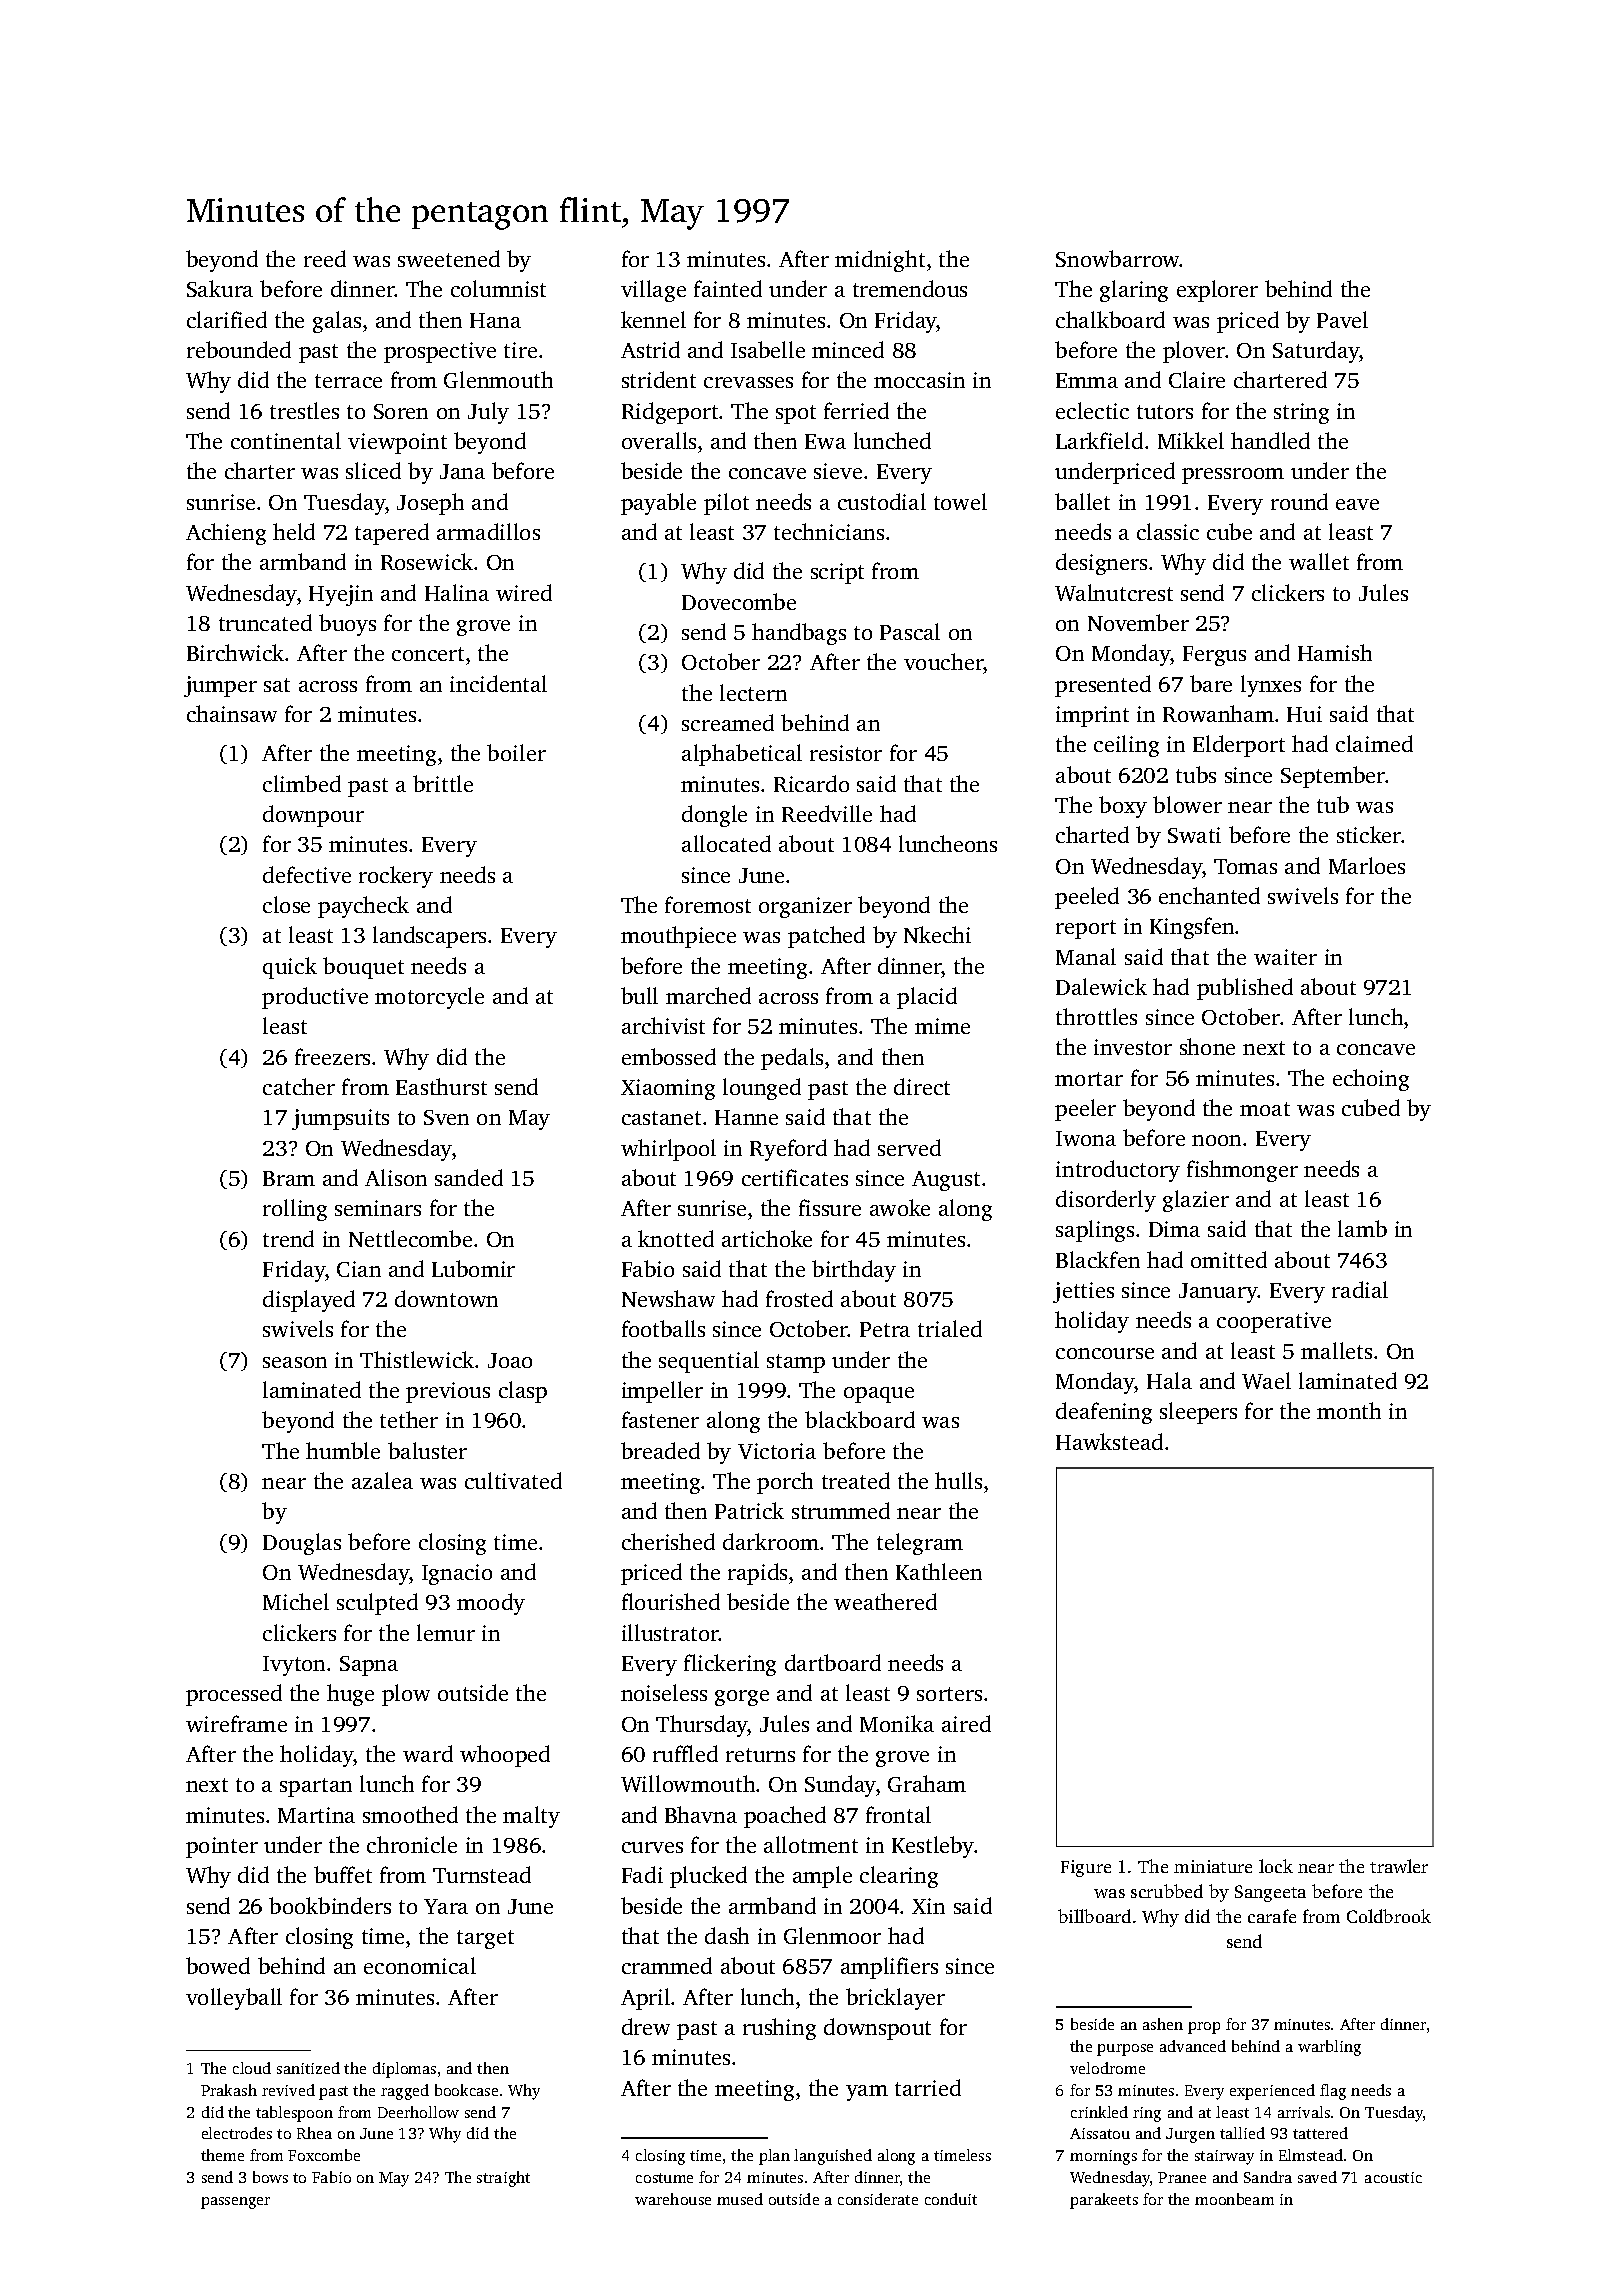 The image size is (1620, 2292). Describe the element at coordinates (302, 783) in the document. I see `climbed` at that location.
